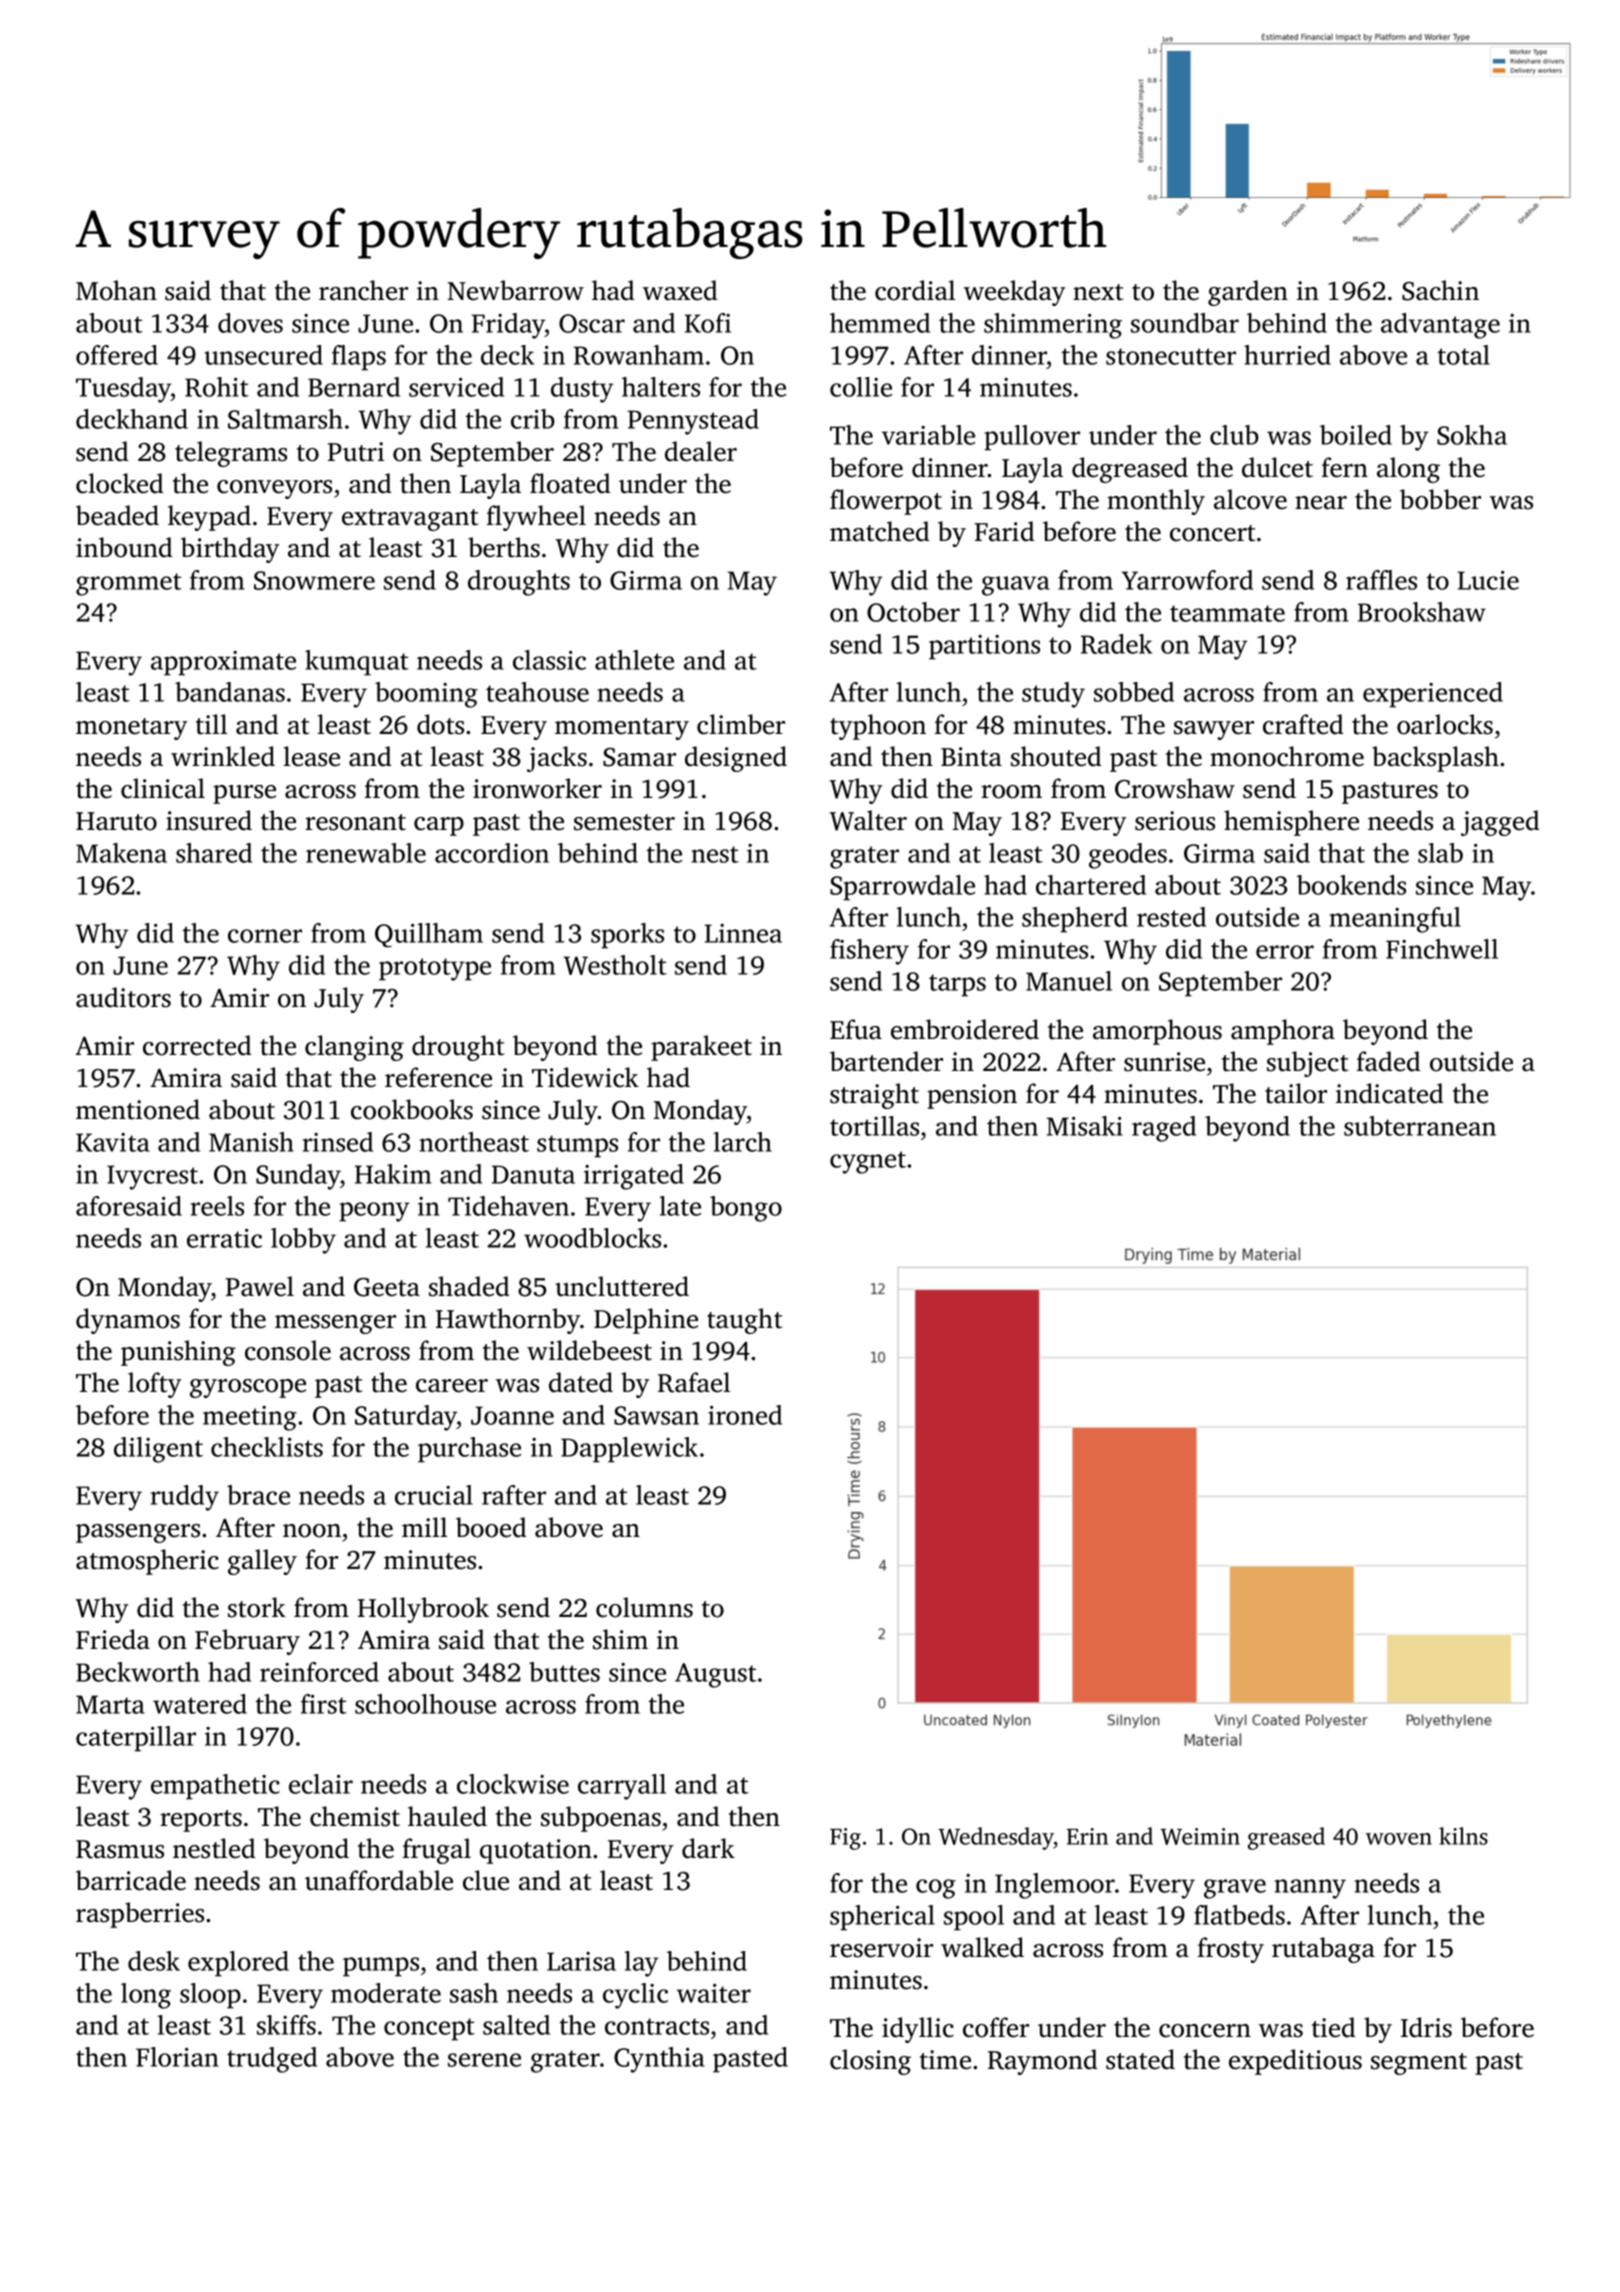 This page has width=1620, height=2292. What do you see at coordinates (257, 1607) in the page?
I see `stork` at bounding box center [257, 1607].
